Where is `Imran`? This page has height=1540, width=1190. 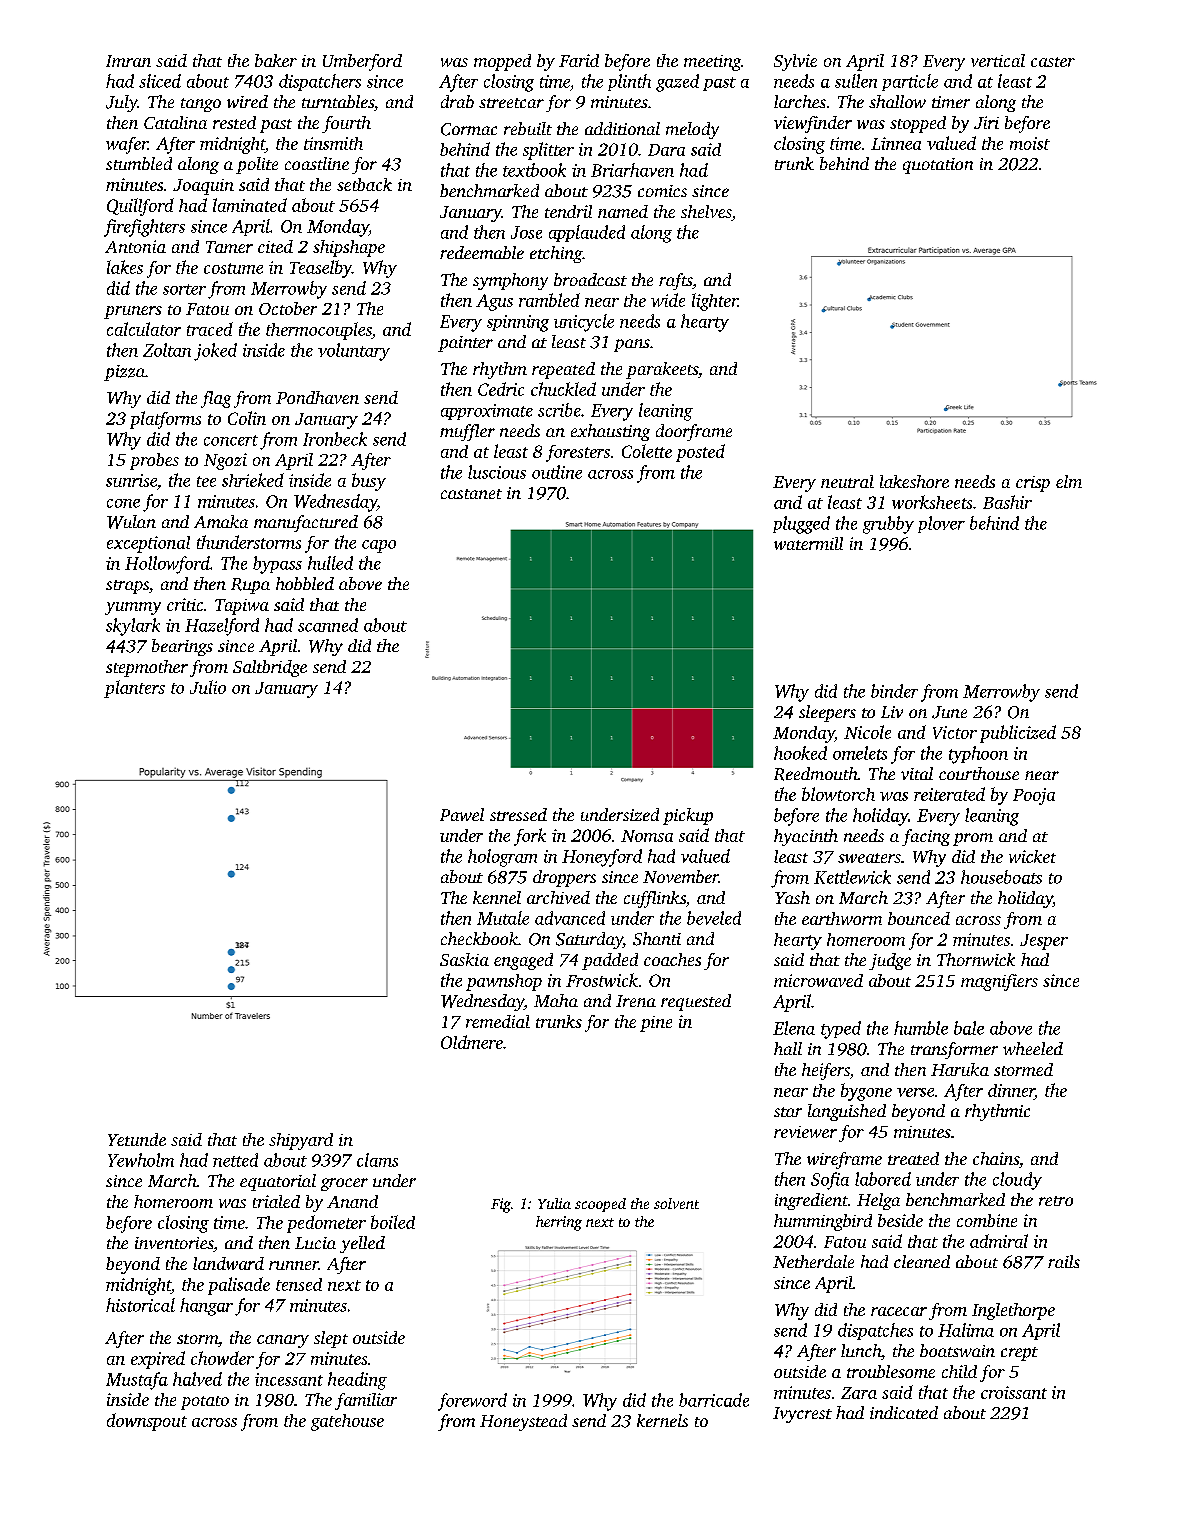
Imran is located at coordinates (128, 61).
